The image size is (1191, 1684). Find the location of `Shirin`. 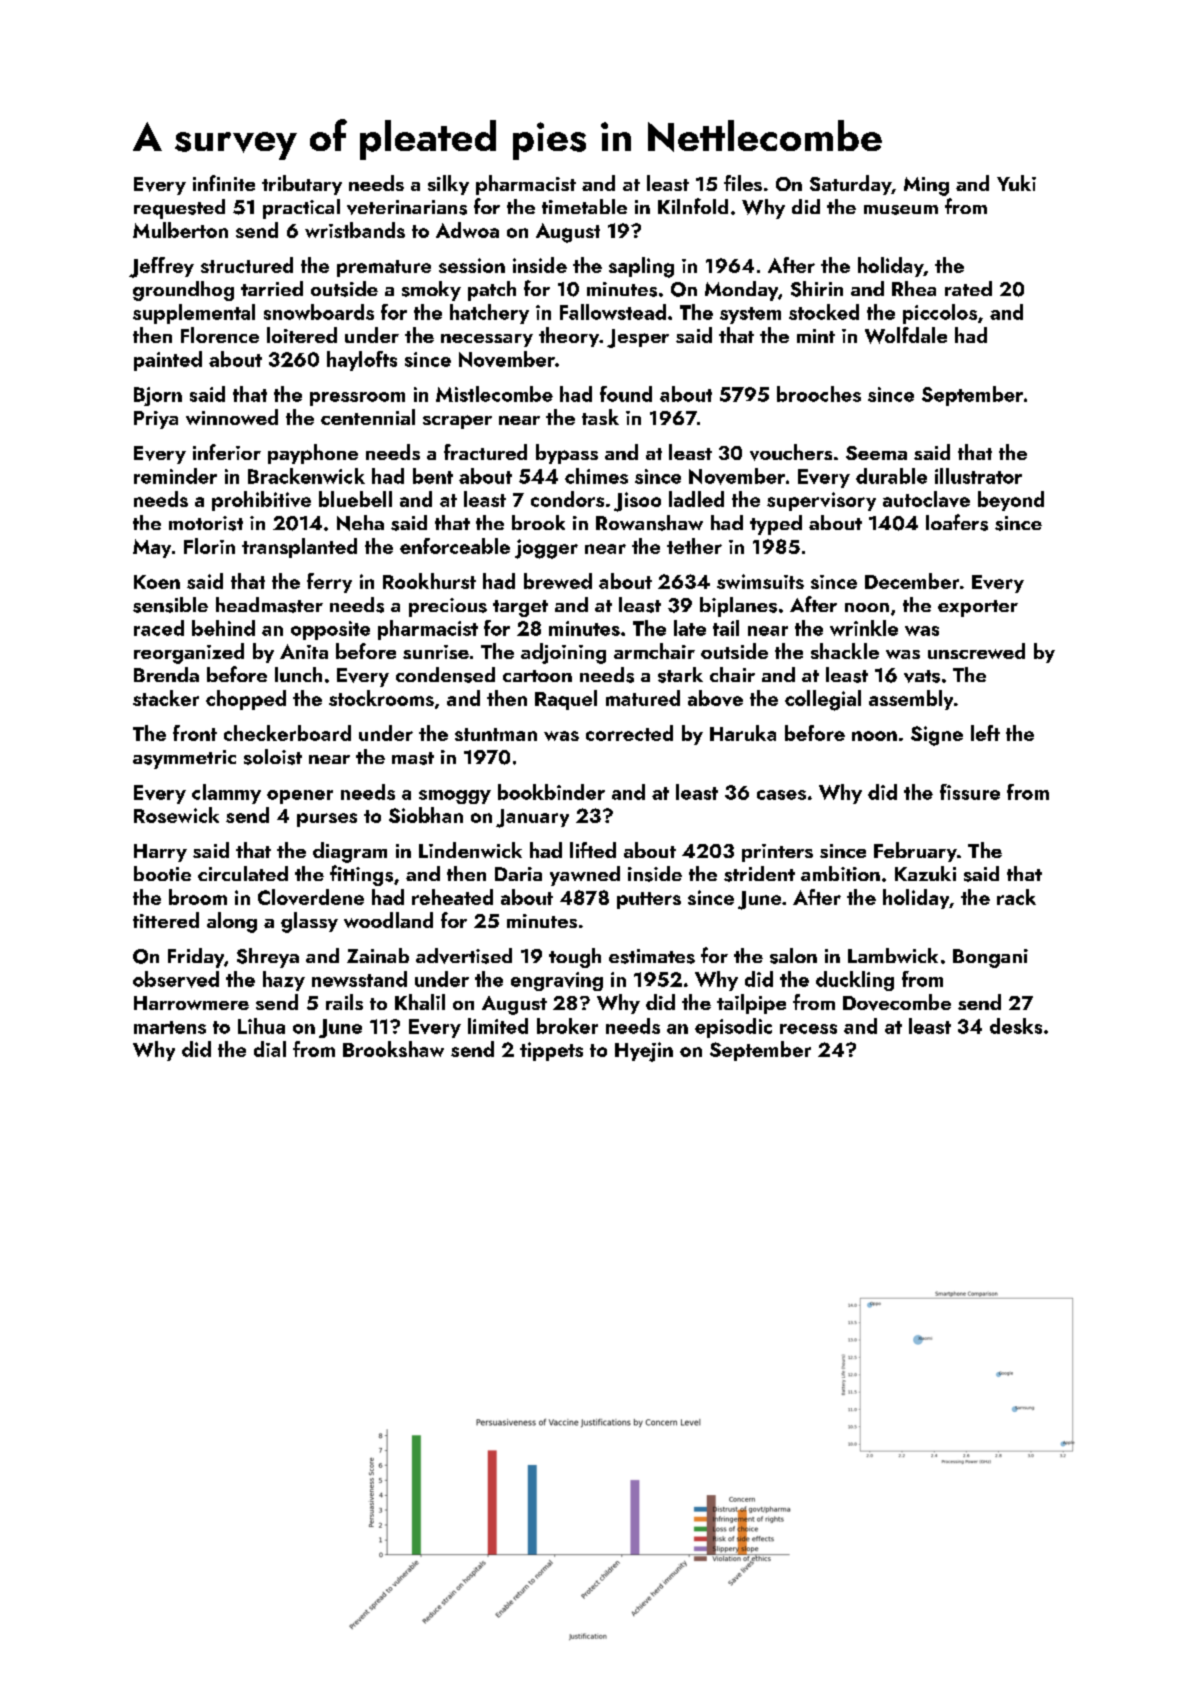

Shirin is located at coordinates (817, 289).
